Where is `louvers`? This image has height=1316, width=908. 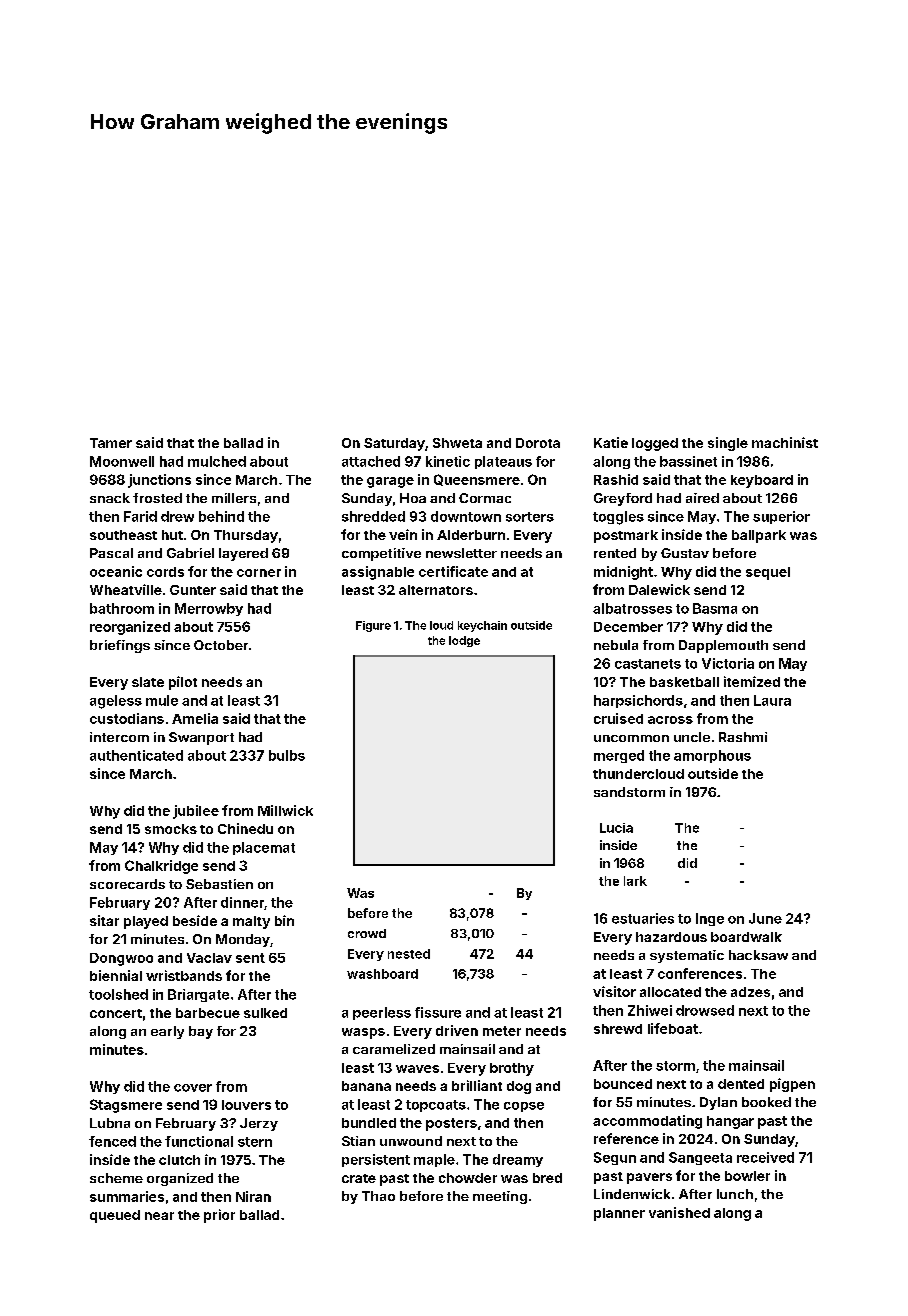
louvers is located at coordinates (246, 1105).
